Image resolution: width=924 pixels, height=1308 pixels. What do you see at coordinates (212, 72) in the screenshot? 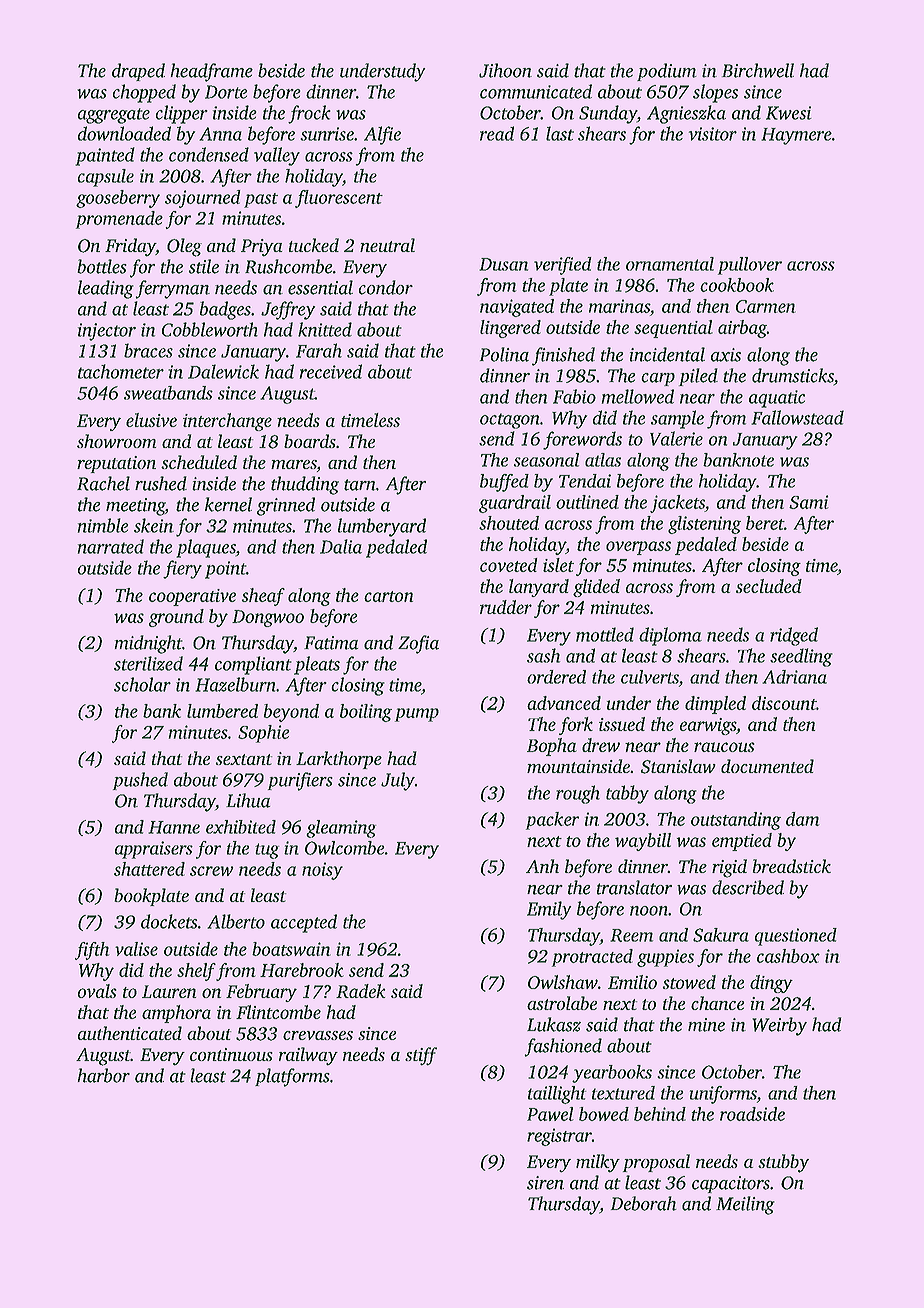
I see `headframe` at bounding box center [212, 72].
